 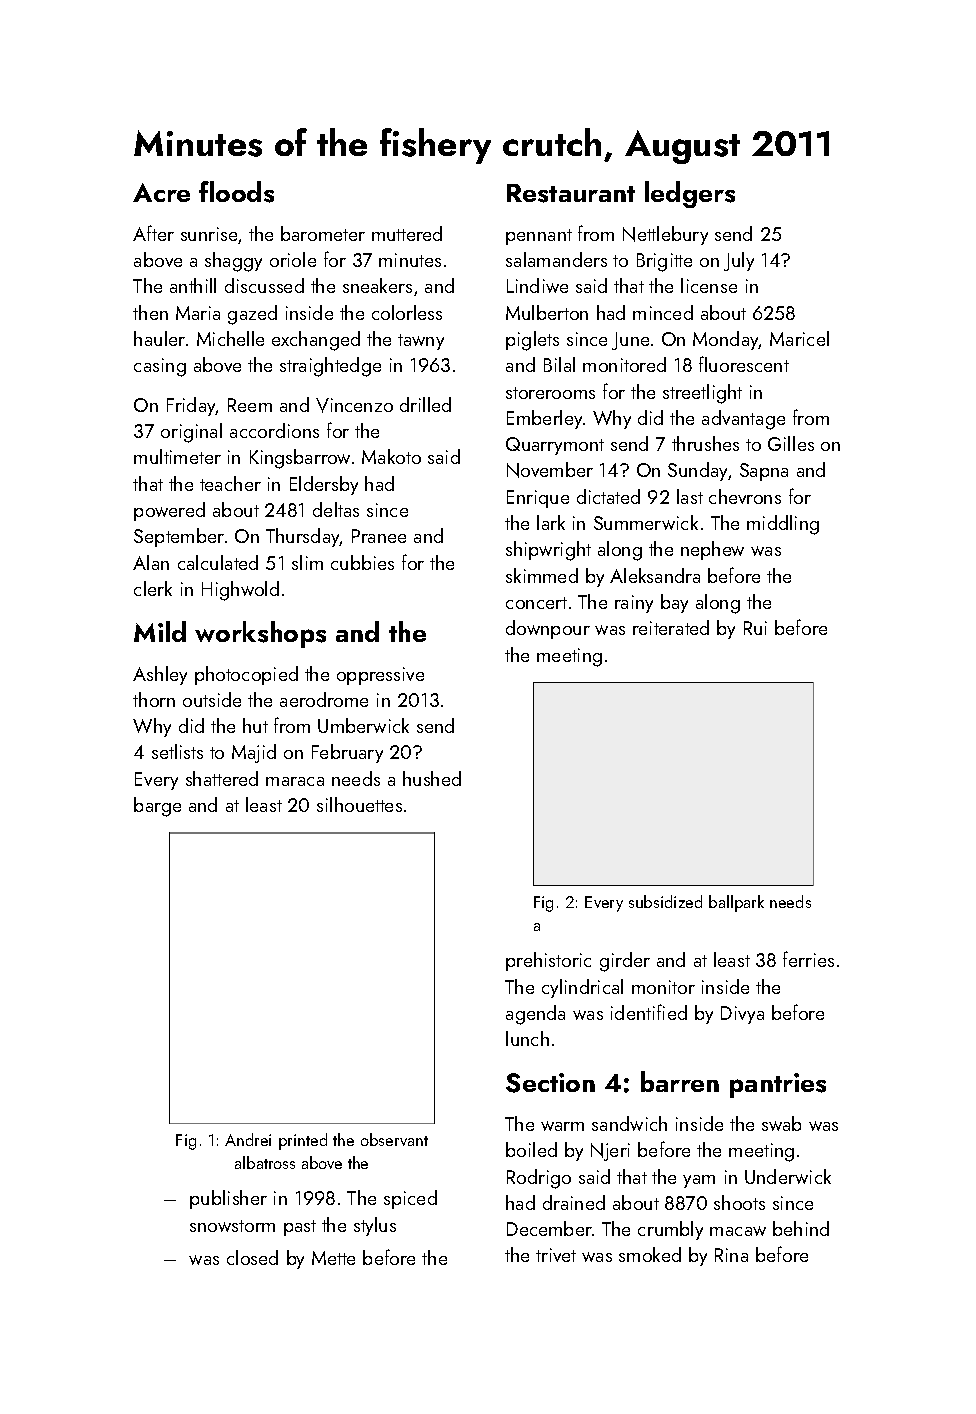 What do you see at coordinates (177, 456) in the page?
I see `multimeter` at bounding box center [177, 456].
